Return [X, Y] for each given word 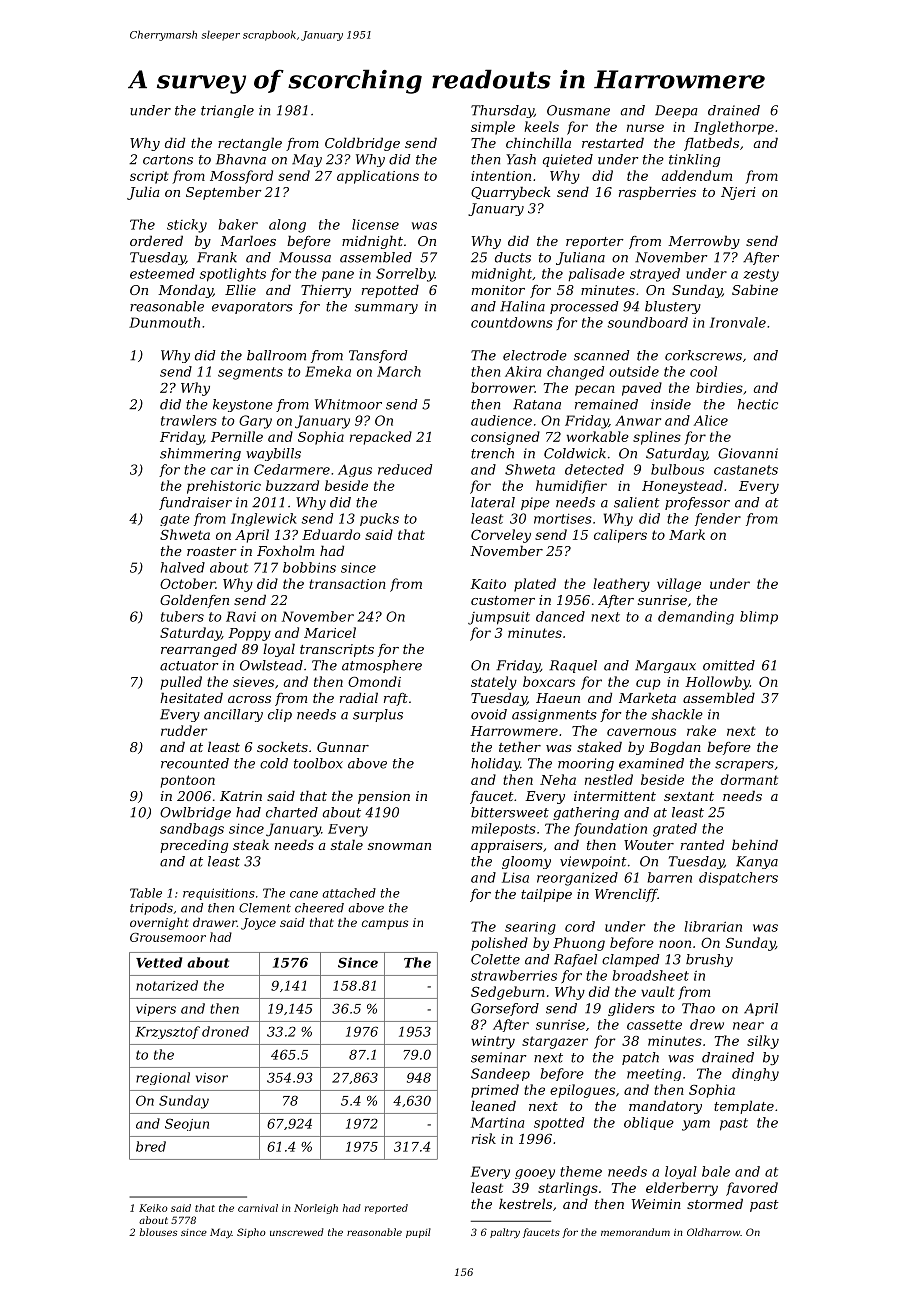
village [679, 585]
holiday [495, 764]
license [375, 224]
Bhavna [241, 159]
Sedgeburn [508, 993]
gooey [535, 1174]
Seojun [187, 1124]
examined [651, 763]
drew [707, 1024]
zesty [761, 275]
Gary [255, 422]
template [744, 1107]
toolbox [318, 763]
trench [492, 453]
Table [146, 893]
